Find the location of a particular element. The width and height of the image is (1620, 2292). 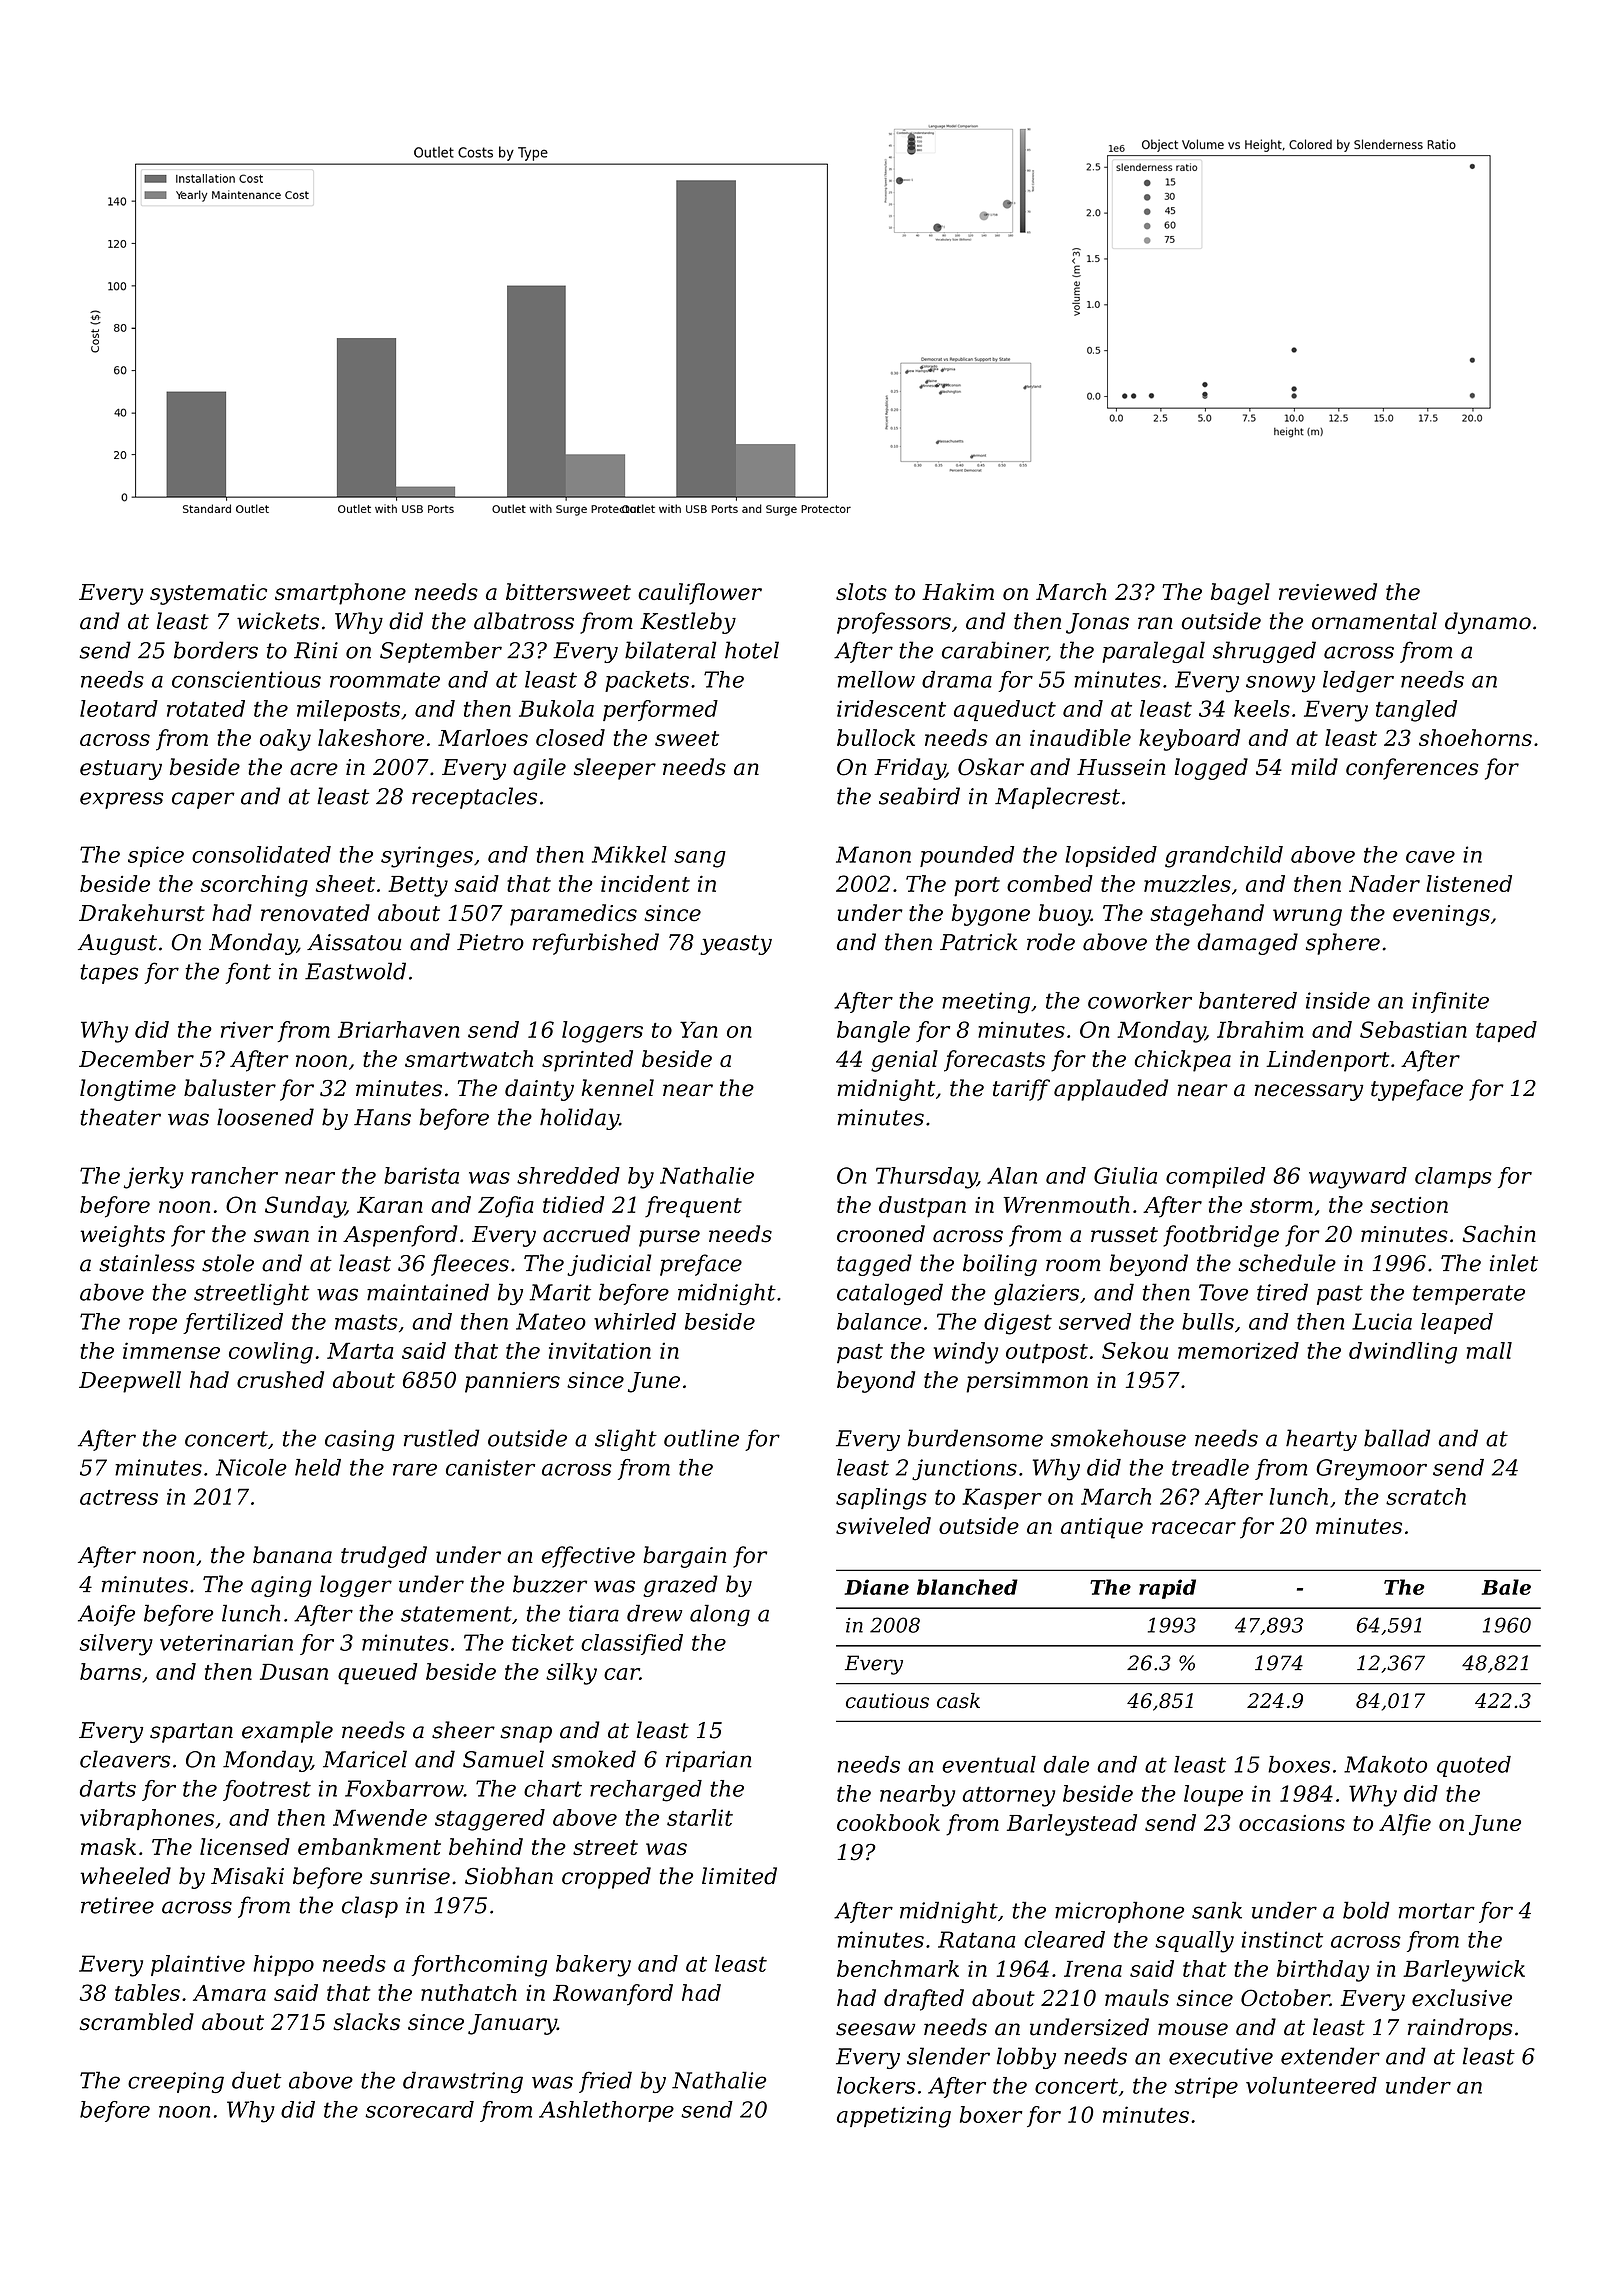

systematic is located at coordinates (208, 594).
